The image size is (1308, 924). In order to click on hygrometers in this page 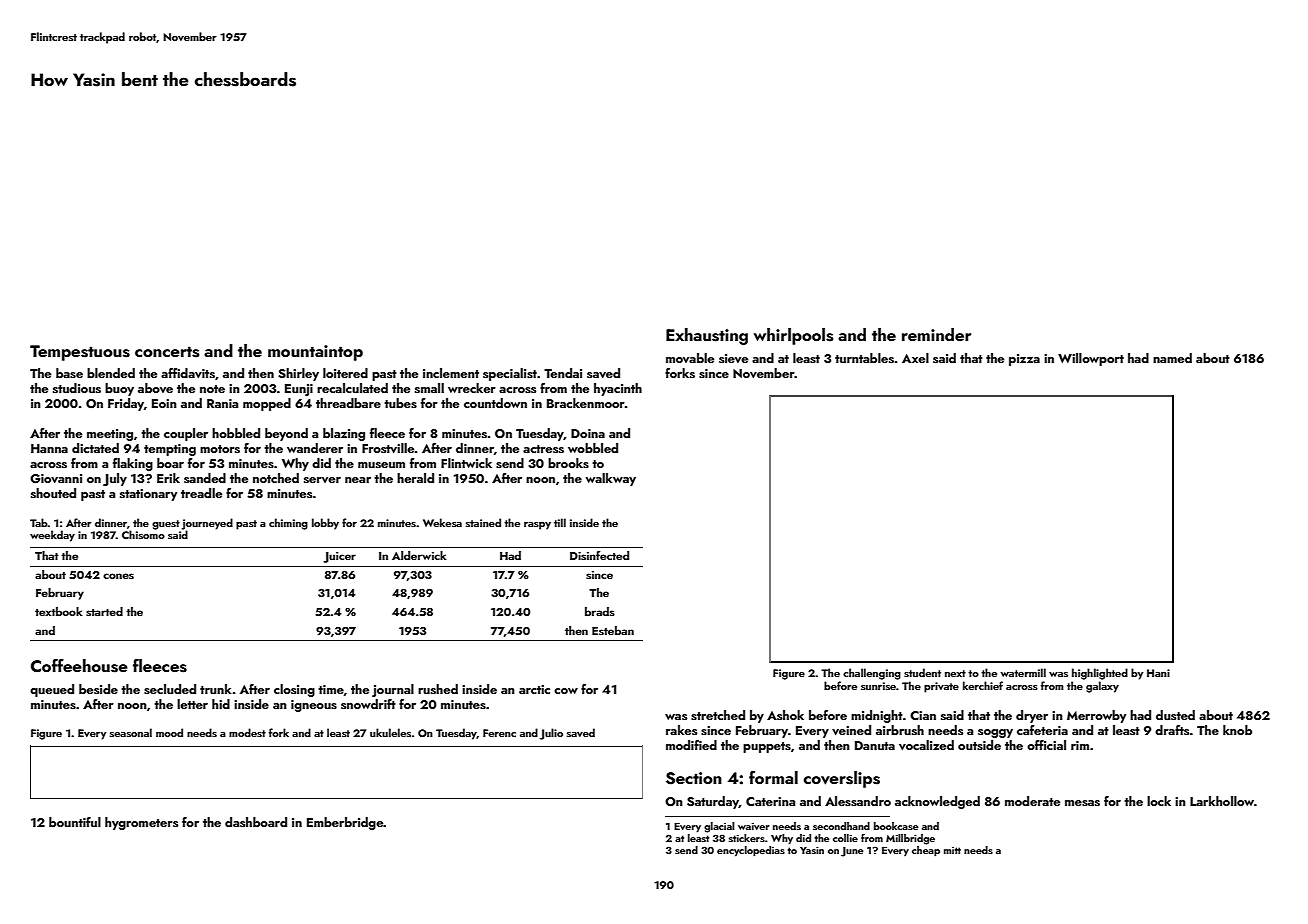, I will do `click(141, 823)`.
